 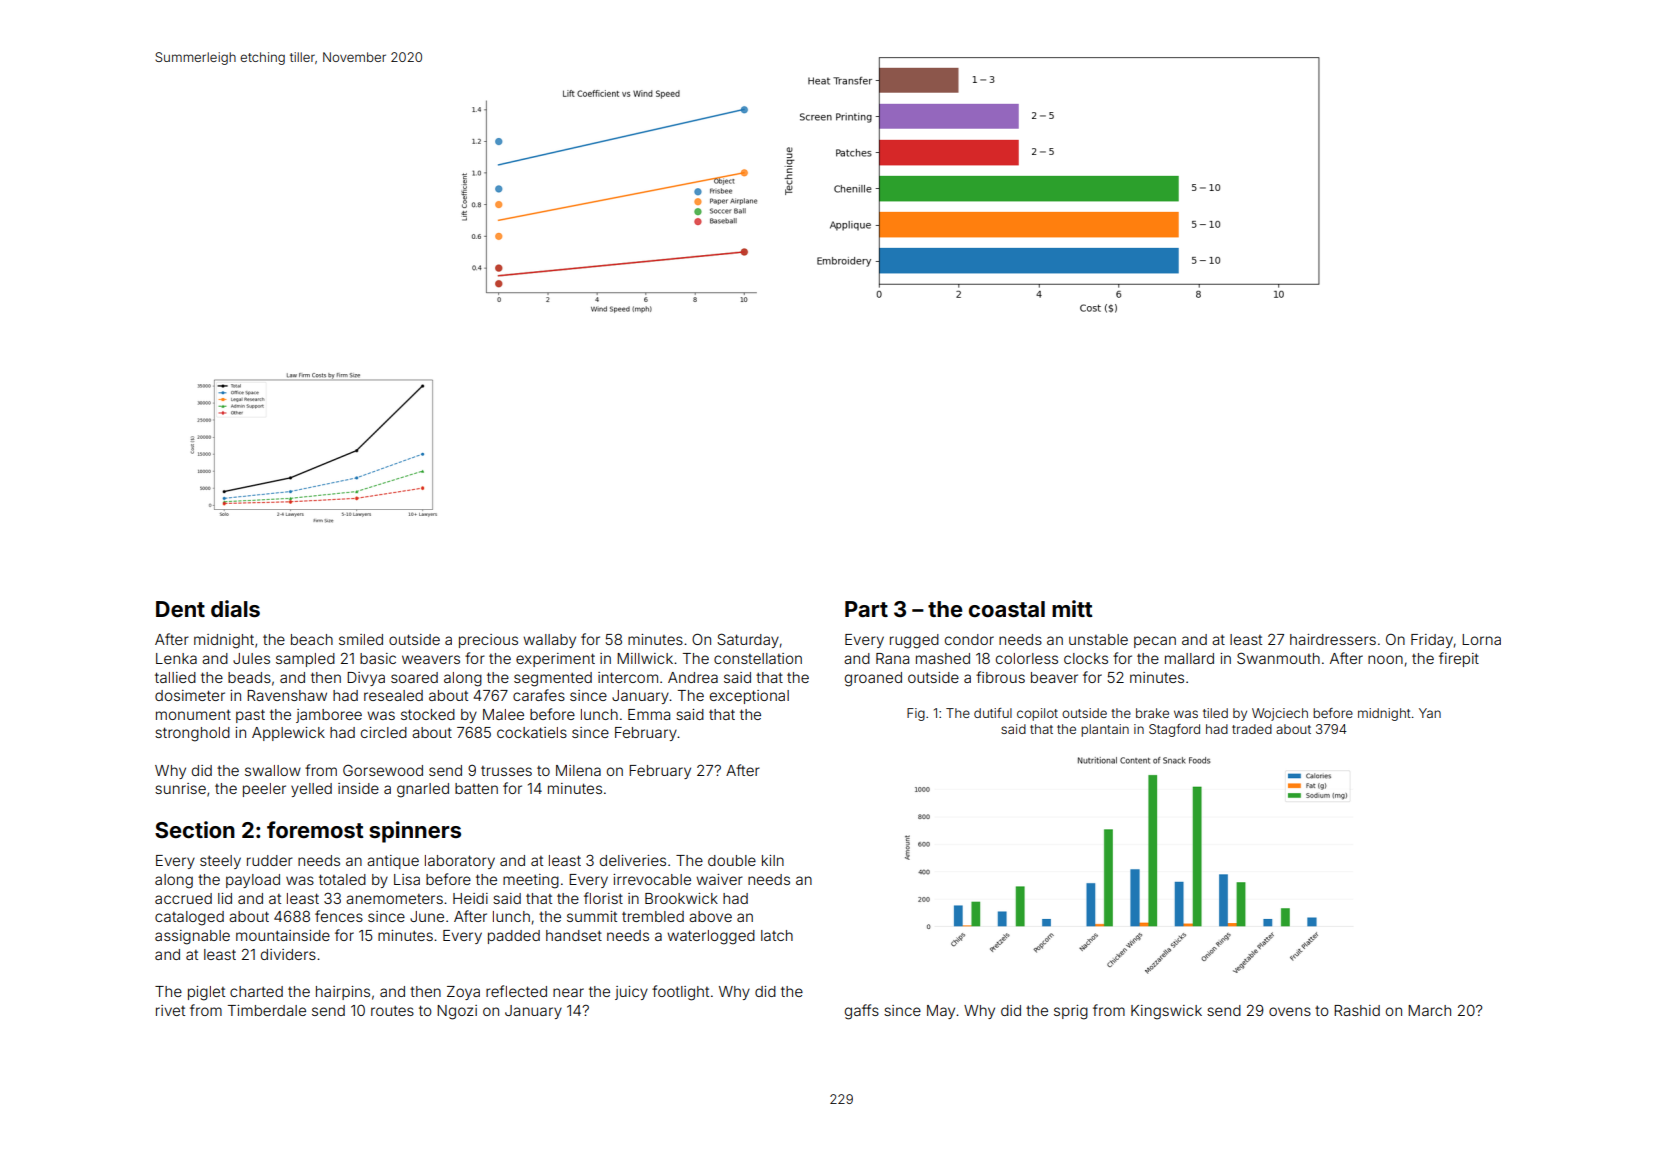 What do you see at coordinates (463, 993) in the page?
I see `Zoya` at bounding box center [463, 993].
